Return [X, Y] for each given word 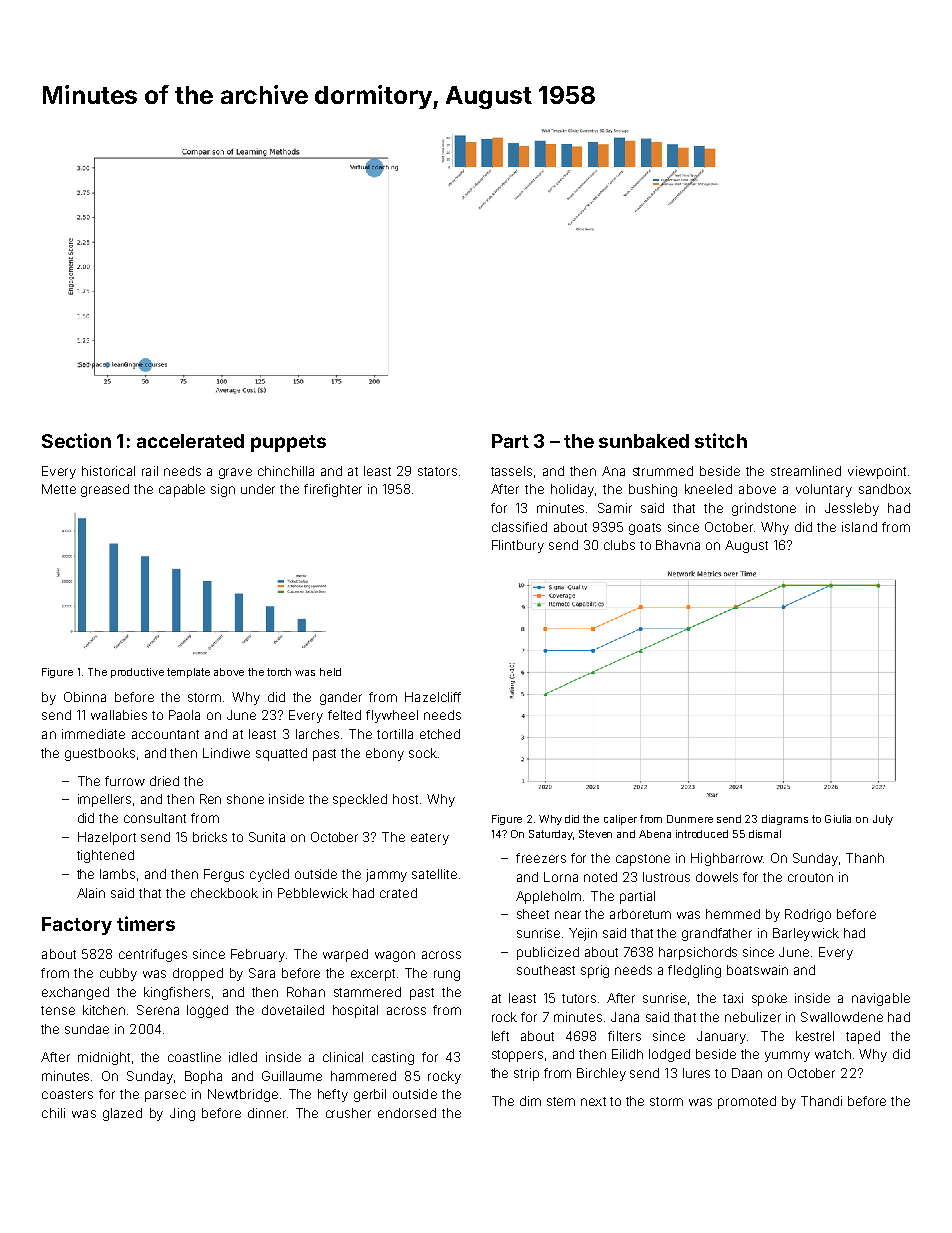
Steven [595, 834]
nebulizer [753, 1017]
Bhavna [678, 545]
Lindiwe [226, 753]
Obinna [85, 697]
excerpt [373, 975]
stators [437, 471]
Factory [77, 926]
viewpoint [877, 472]
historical [108, 471]
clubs [619, 545]
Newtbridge [243, 1095]
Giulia [838, 819]
